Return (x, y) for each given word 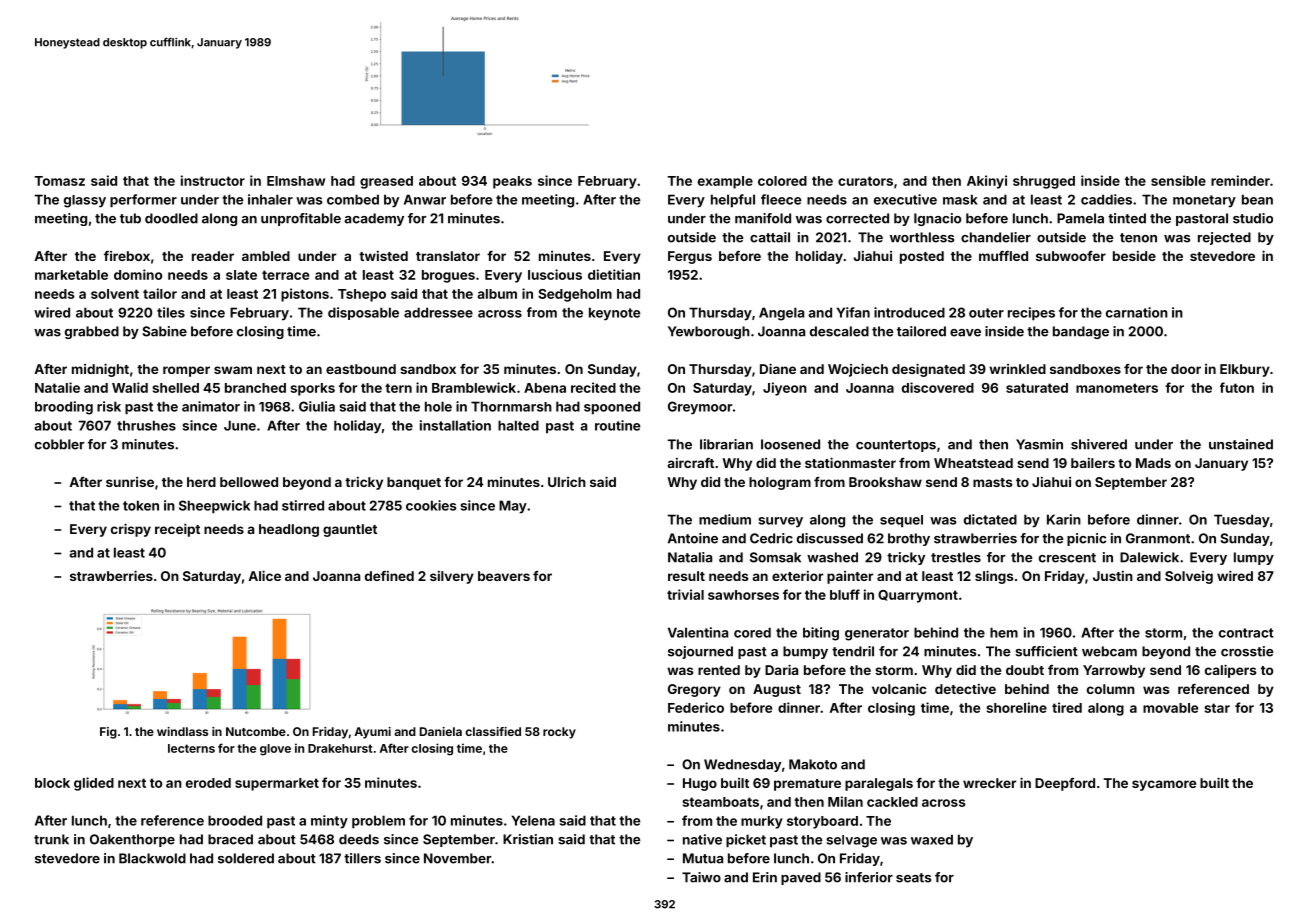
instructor (213, 180)
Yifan (853, 312)
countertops (896, 446)
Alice (264, 575)
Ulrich (567, 482)
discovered (938, 387)
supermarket (277, 784)
